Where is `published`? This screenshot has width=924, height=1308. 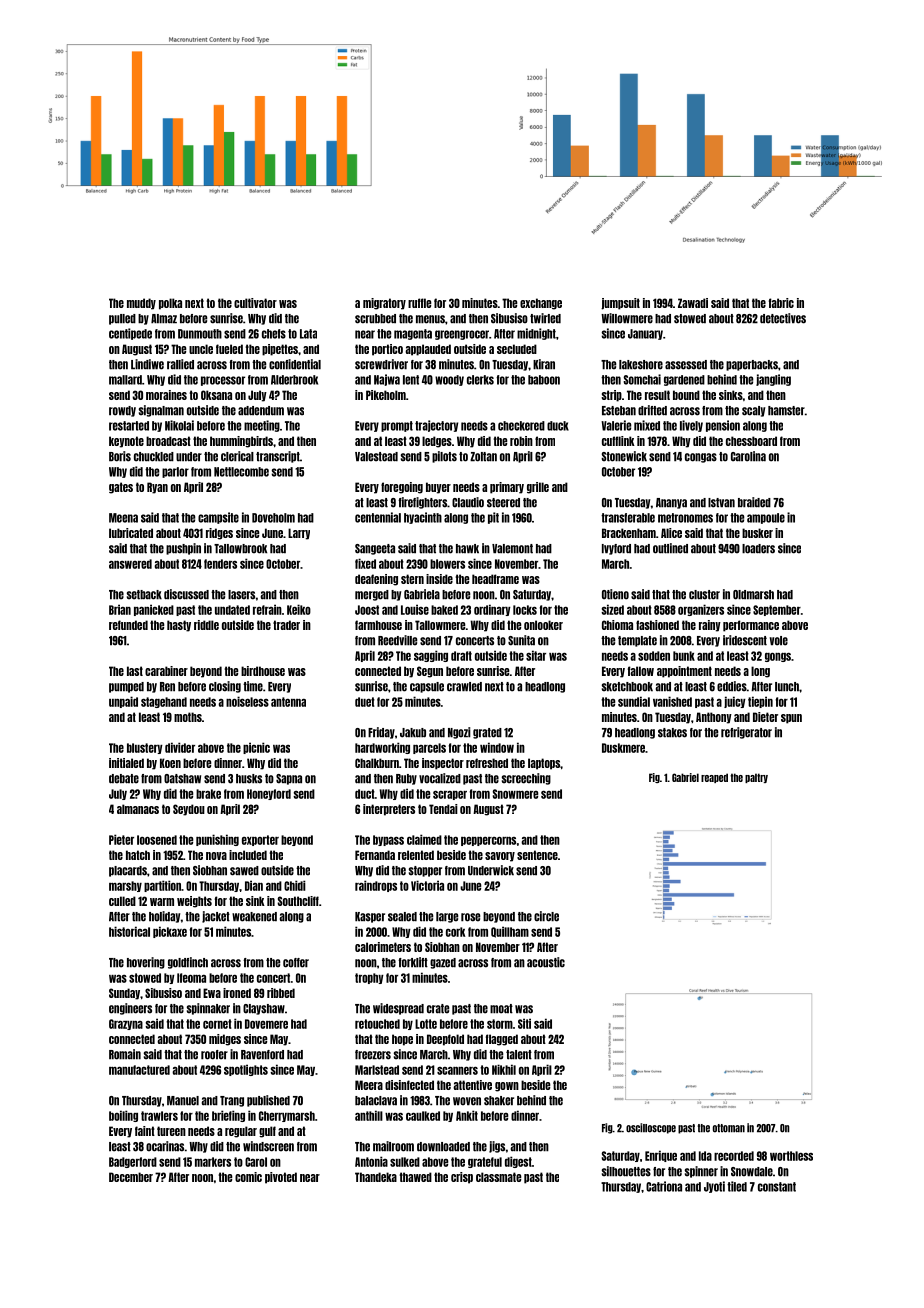
published is located at coordinates (268, 1101).
